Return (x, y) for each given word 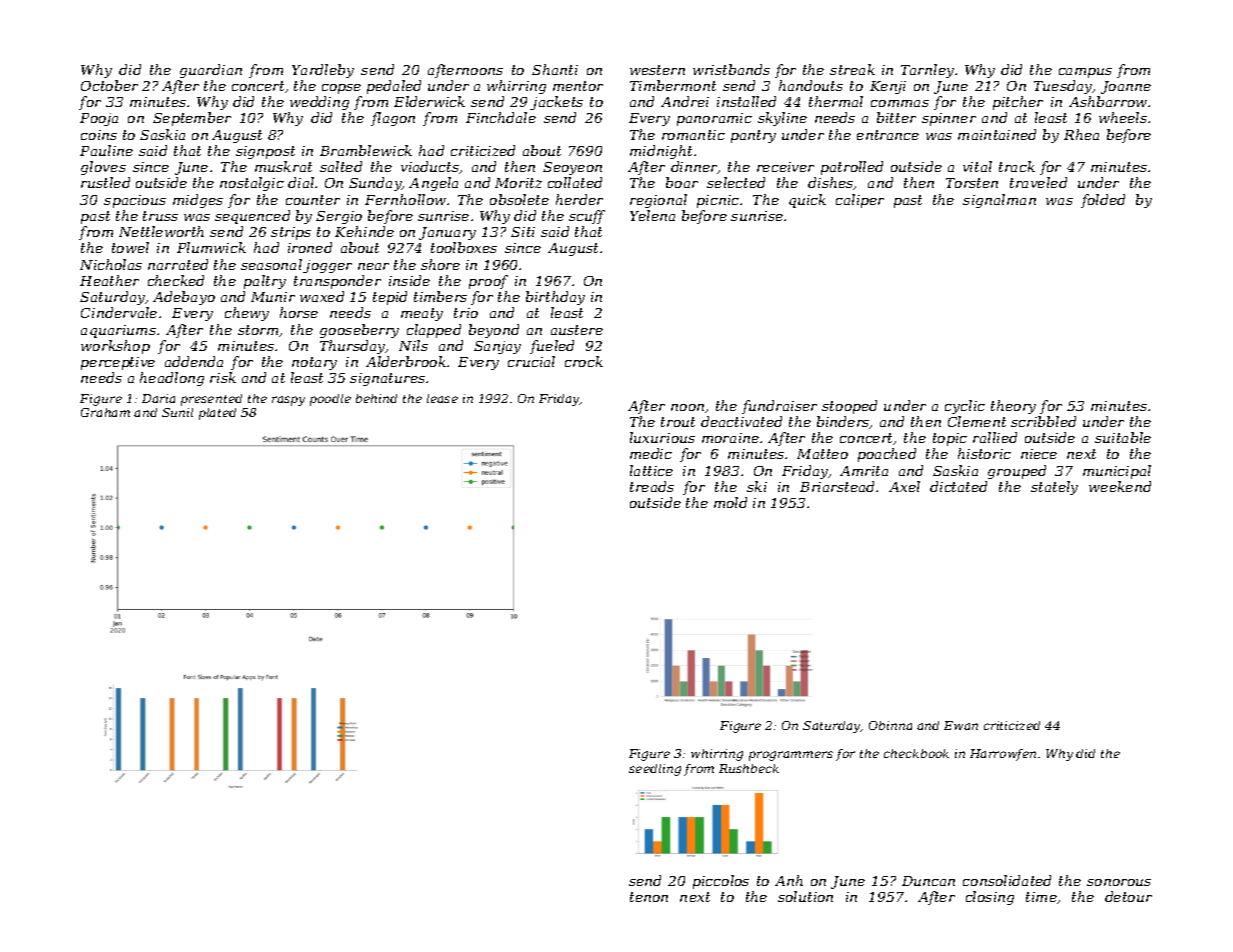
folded (1103, 201)
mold (730, 502)
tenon (649, 897)
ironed (310, 247)
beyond (494, 331)
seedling (655, 770)
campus (1085, 73)
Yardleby (323, 71)
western (657, 70)
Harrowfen (1003, 755)
